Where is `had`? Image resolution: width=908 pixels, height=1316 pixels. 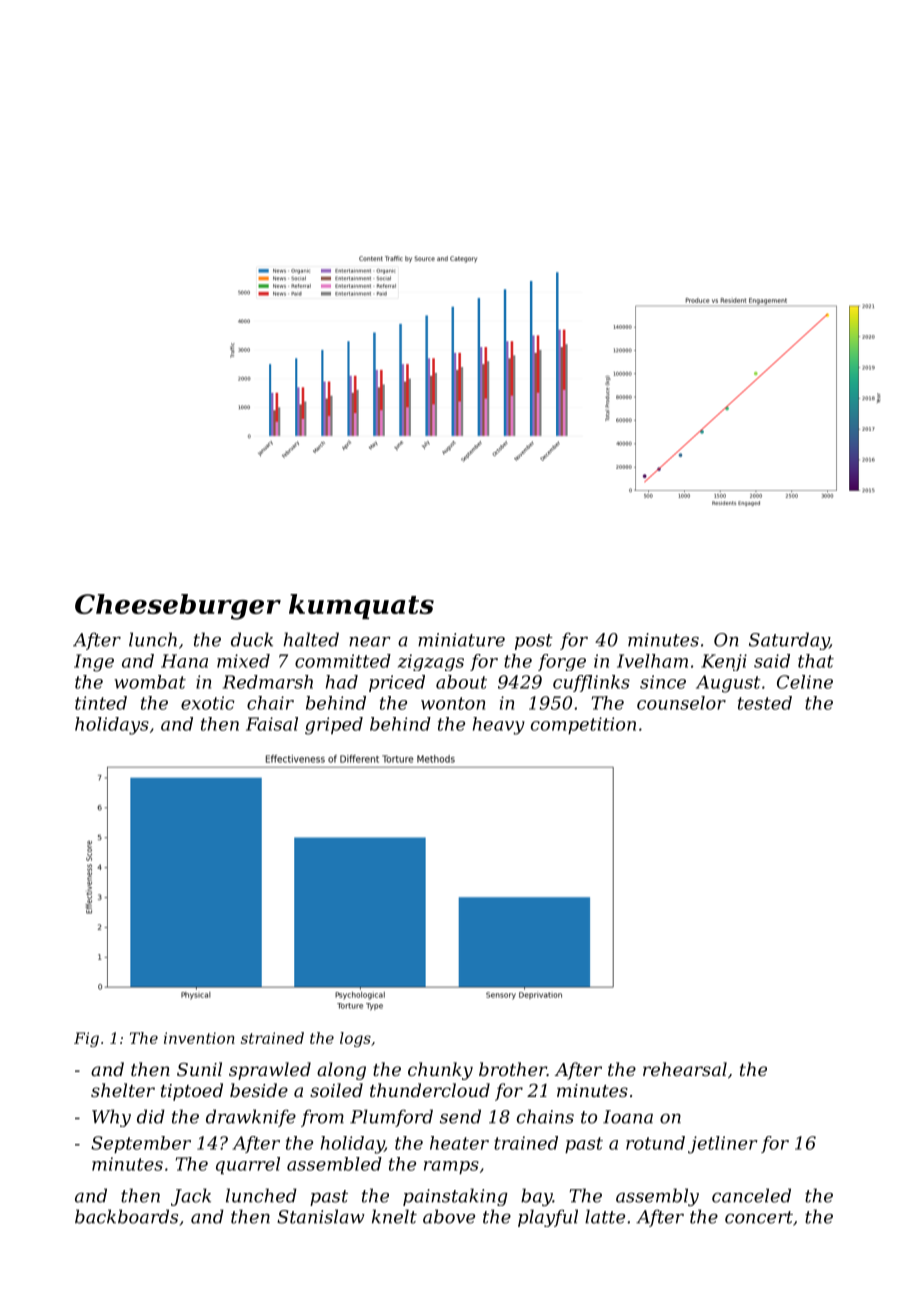 had is located at coordinates (342, 682).
